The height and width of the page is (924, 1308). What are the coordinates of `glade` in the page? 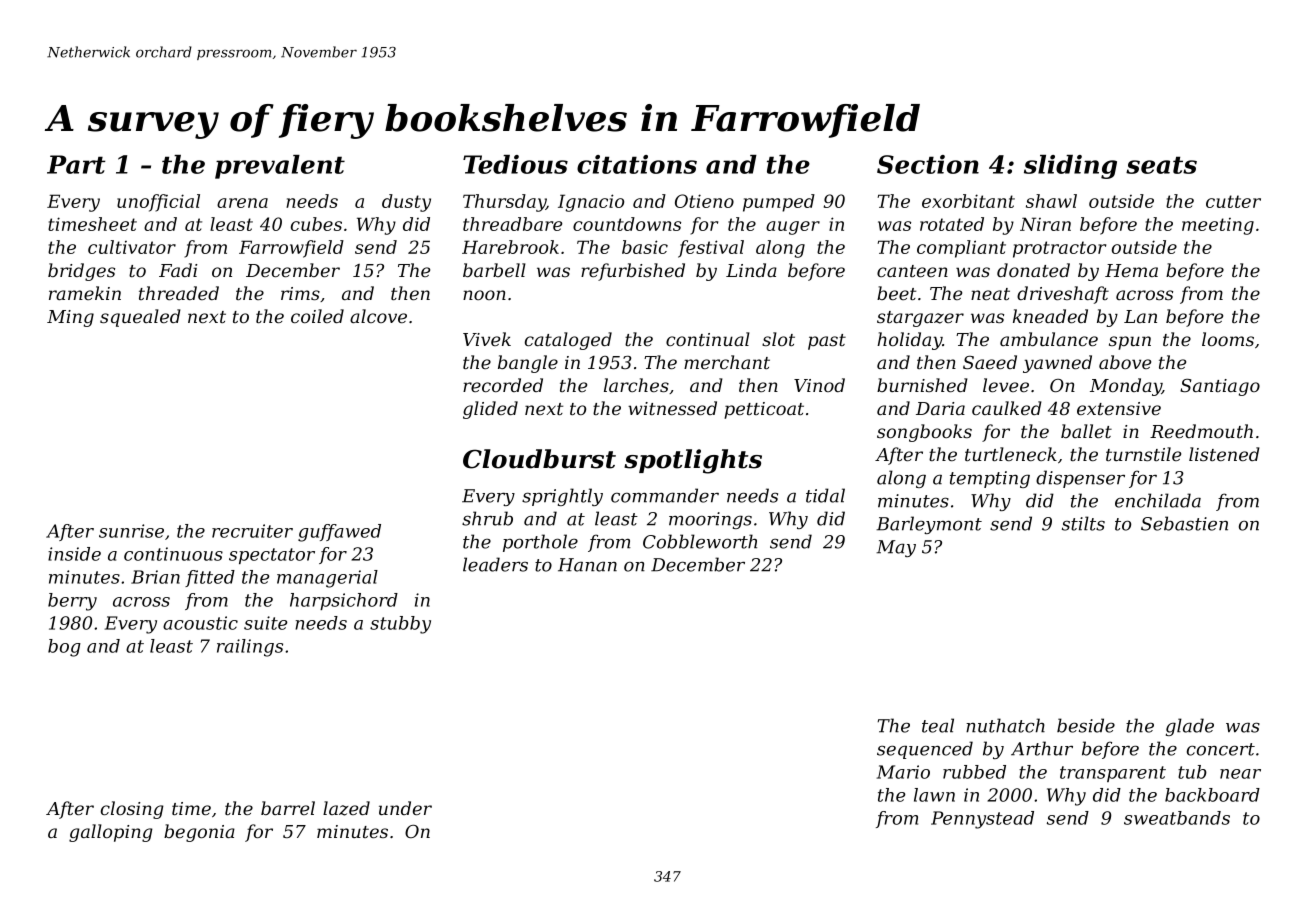 It's located at (1190, 727).
